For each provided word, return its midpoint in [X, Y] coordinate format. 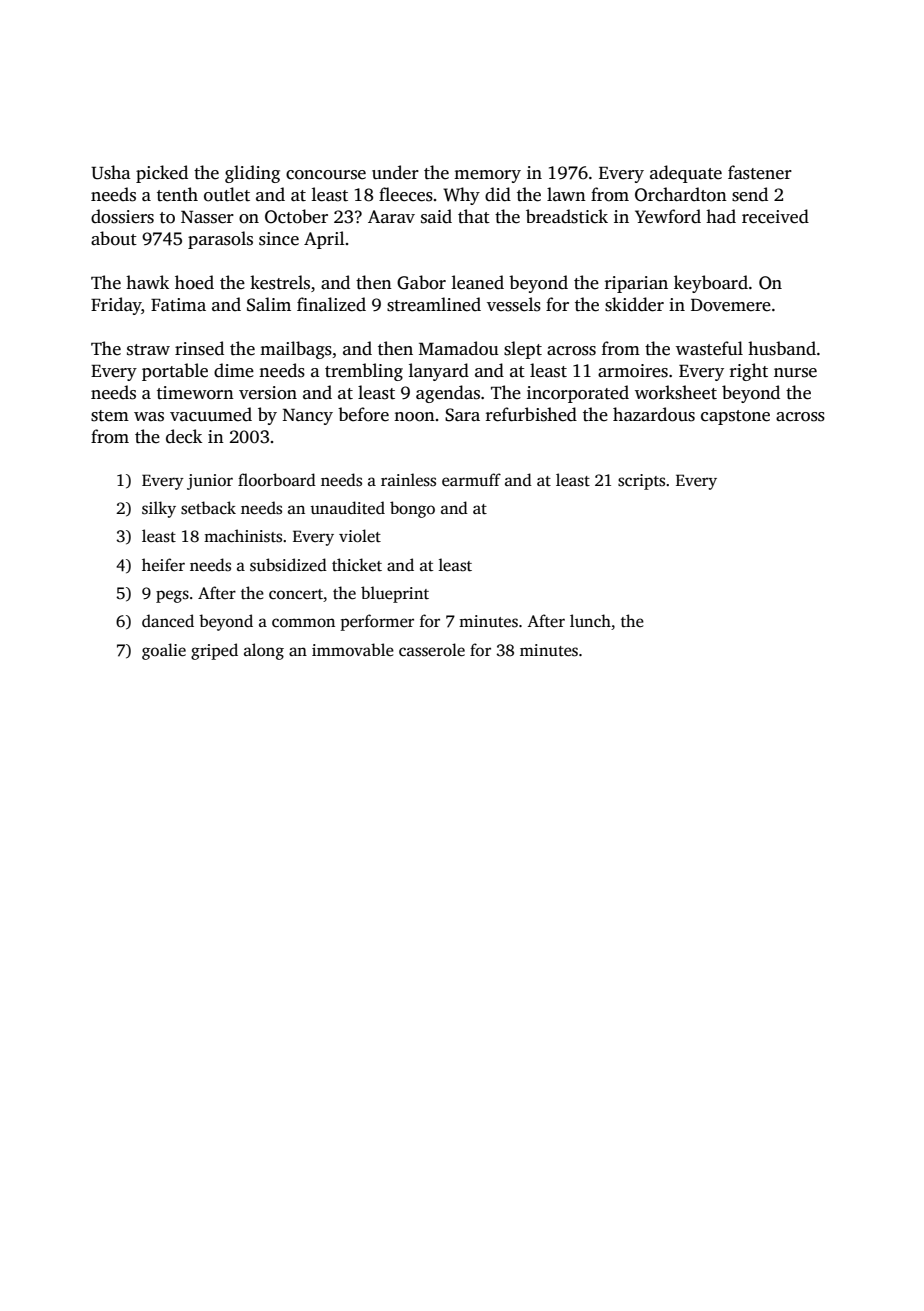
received [775, 216]
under [395, 172]
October [296, 216]
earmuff [471, 479]
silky [159, 509]
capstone [735, 417]
